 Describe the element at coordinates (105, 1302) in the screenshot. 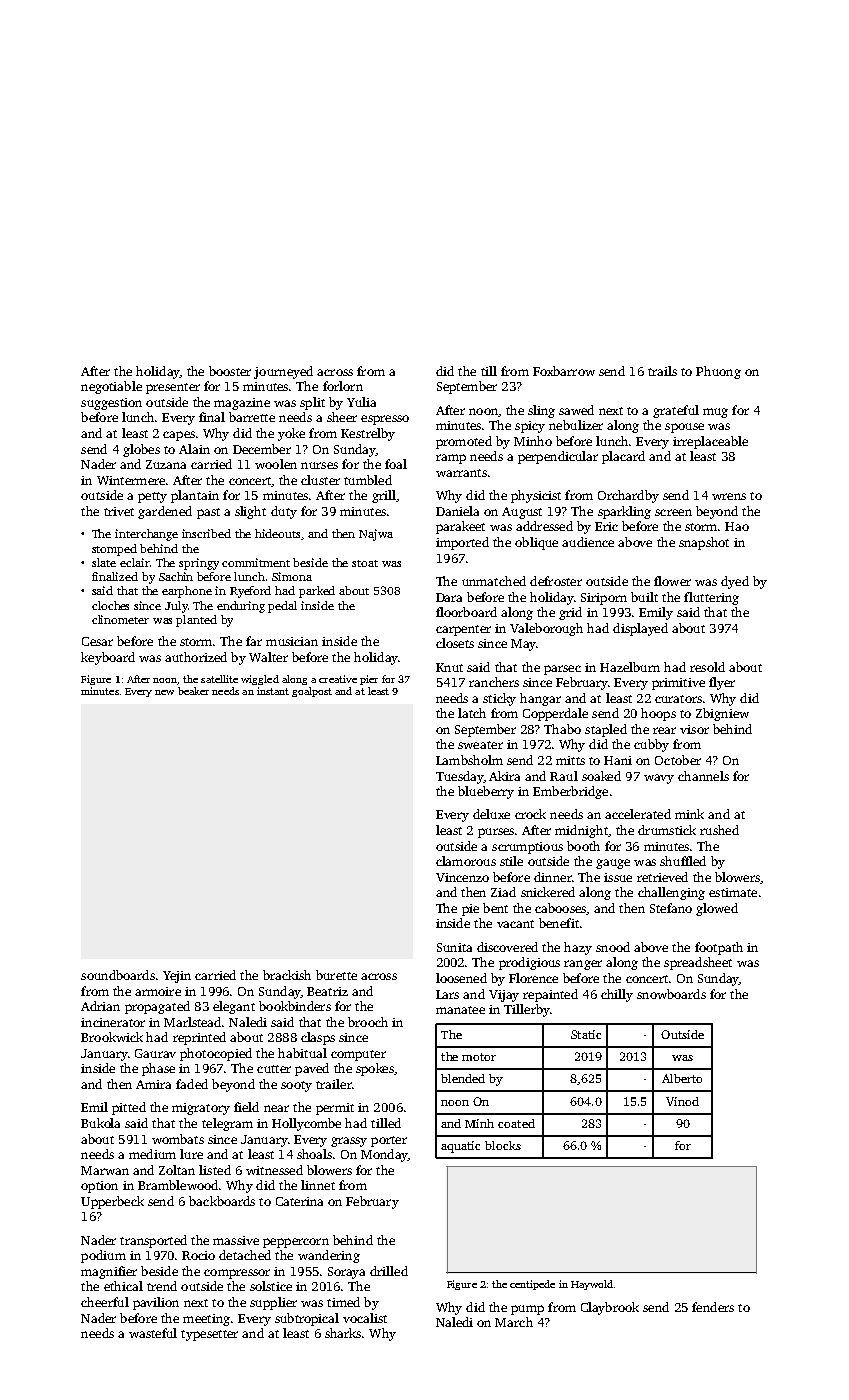

I see `cheerful` at that location.
